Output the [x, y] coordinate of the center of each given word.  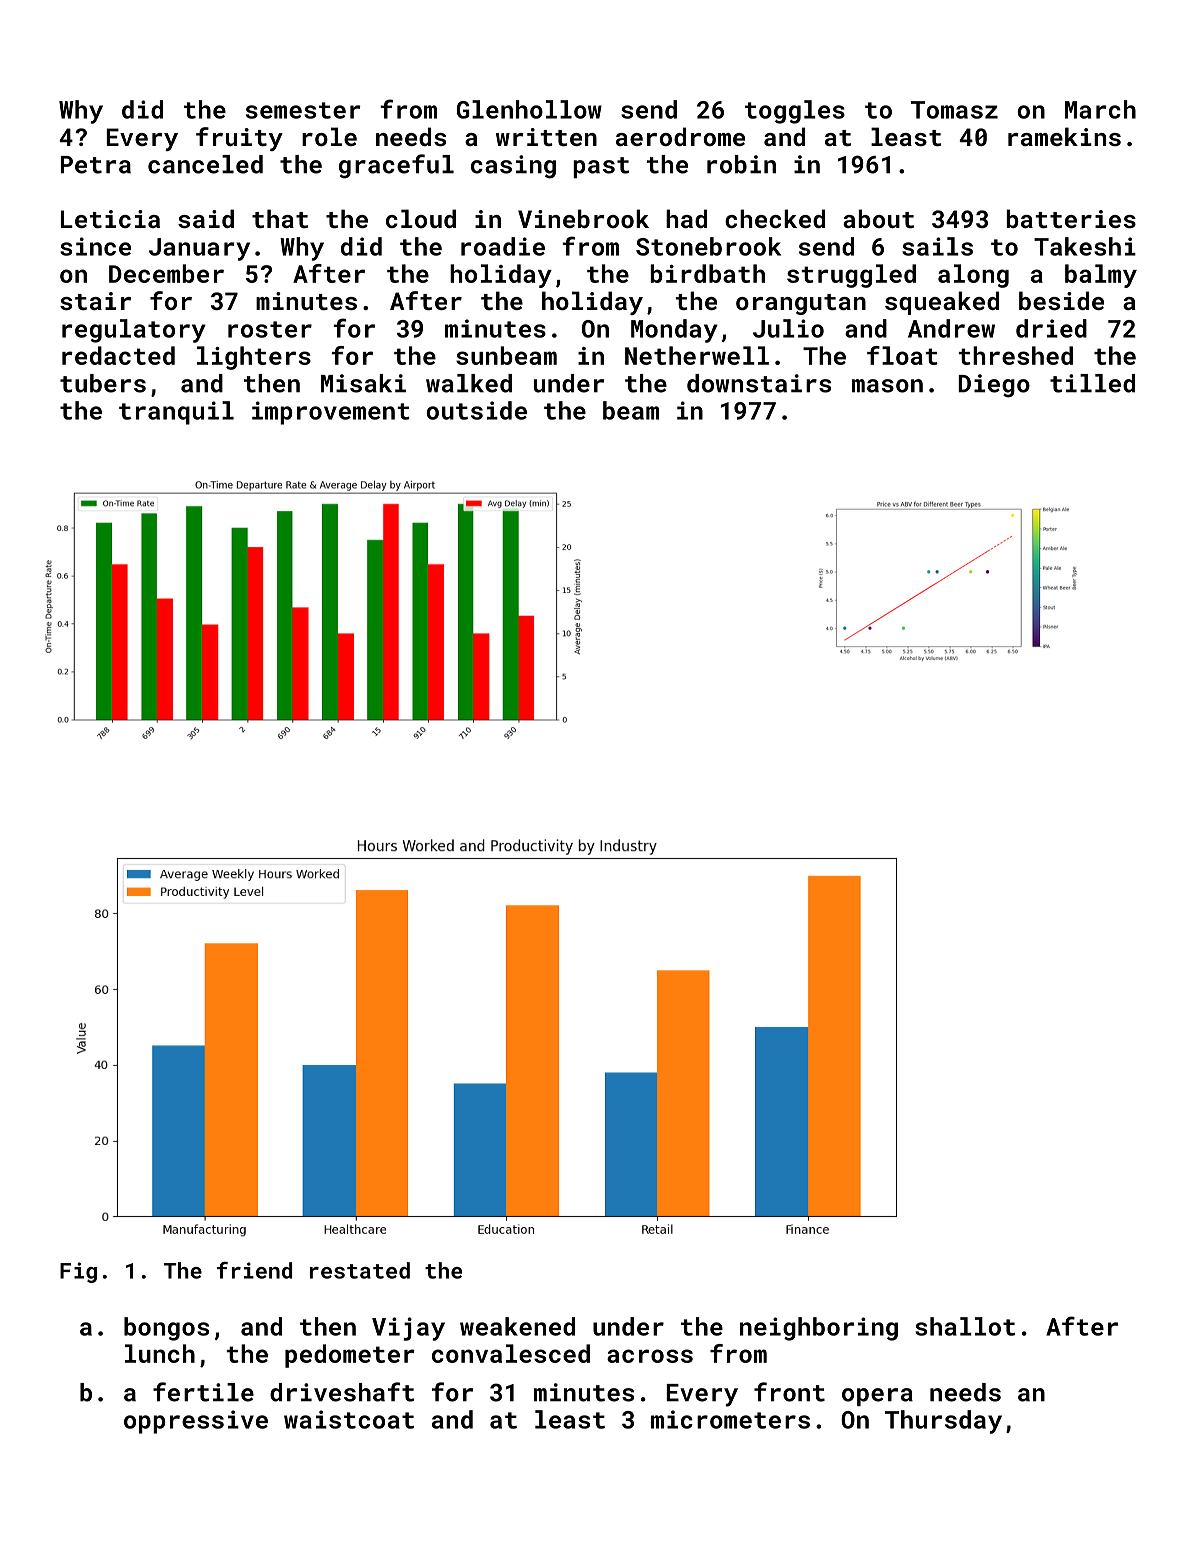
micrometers [730, 1419]
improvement [331, 413]
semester [303, 110]
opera [877, 1397]
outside [477, 410]
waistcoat [349, 1419]
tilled [1092, 383]
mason [887, 386]
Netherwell [697, 355]
